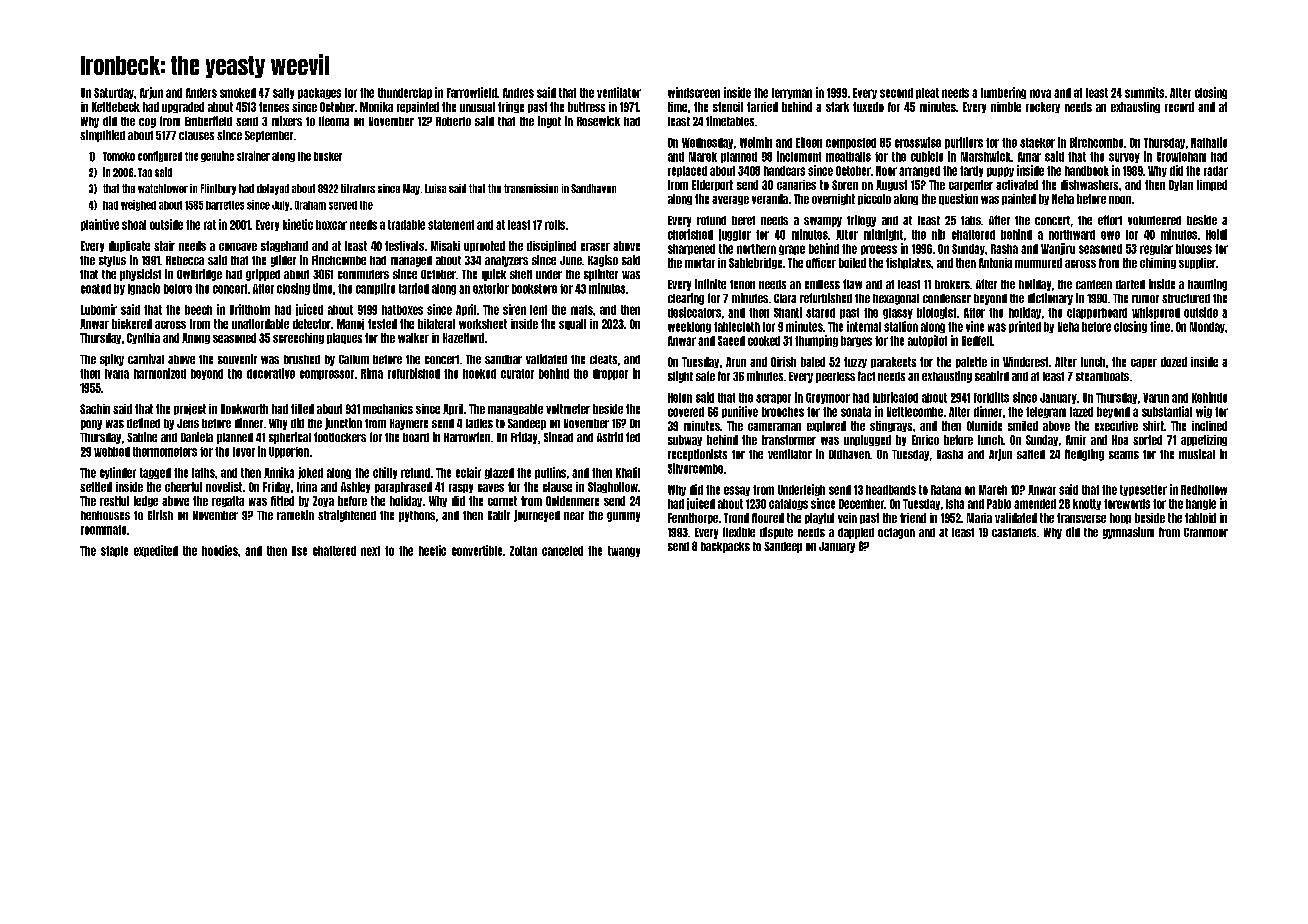 This image has width=1308, height=924. Describe the element at coordinates (1201, 504) in the image. I see `bangle` at that location.
